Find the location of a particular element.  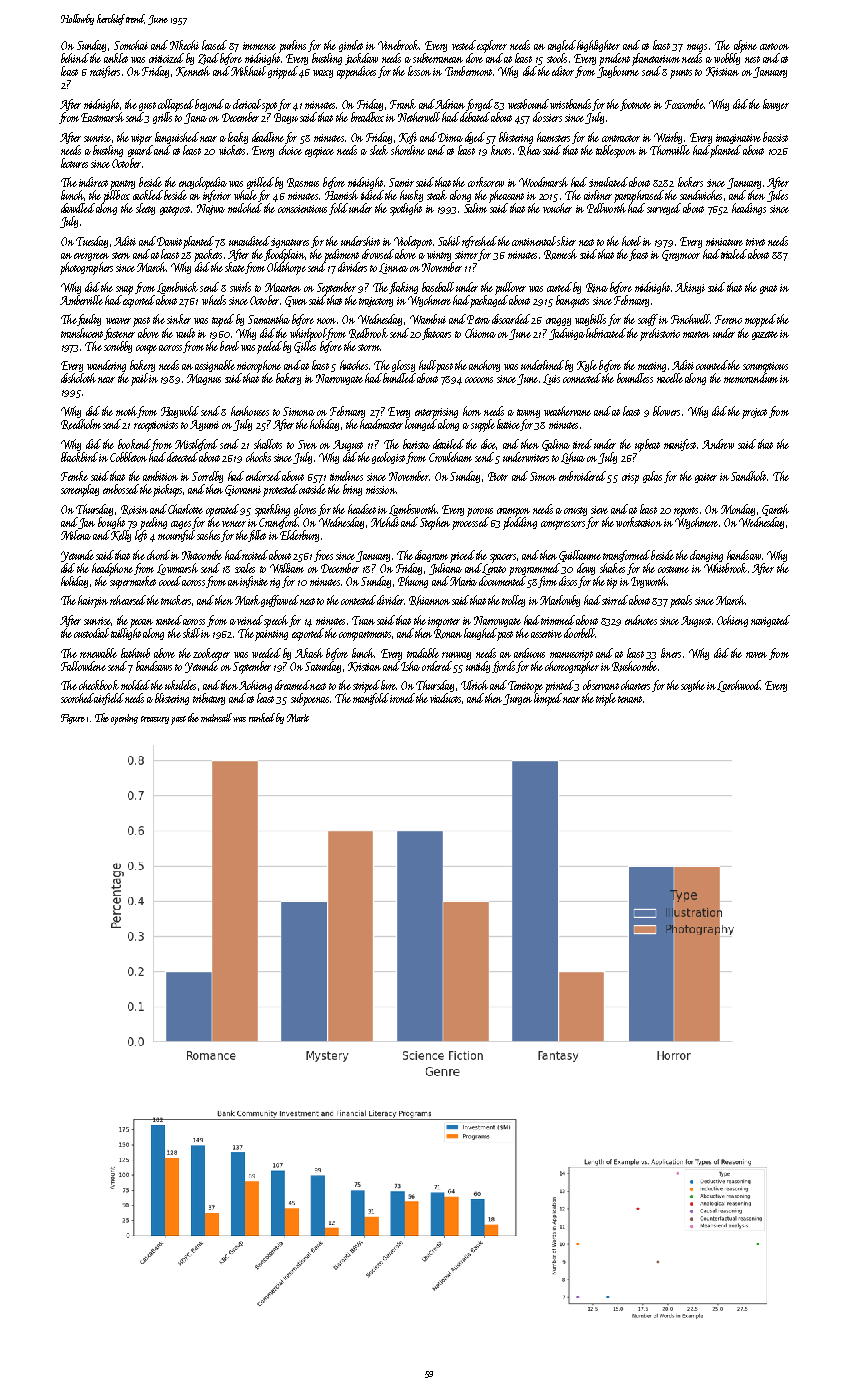

Ramesh is located at coordinates (560, 254).
